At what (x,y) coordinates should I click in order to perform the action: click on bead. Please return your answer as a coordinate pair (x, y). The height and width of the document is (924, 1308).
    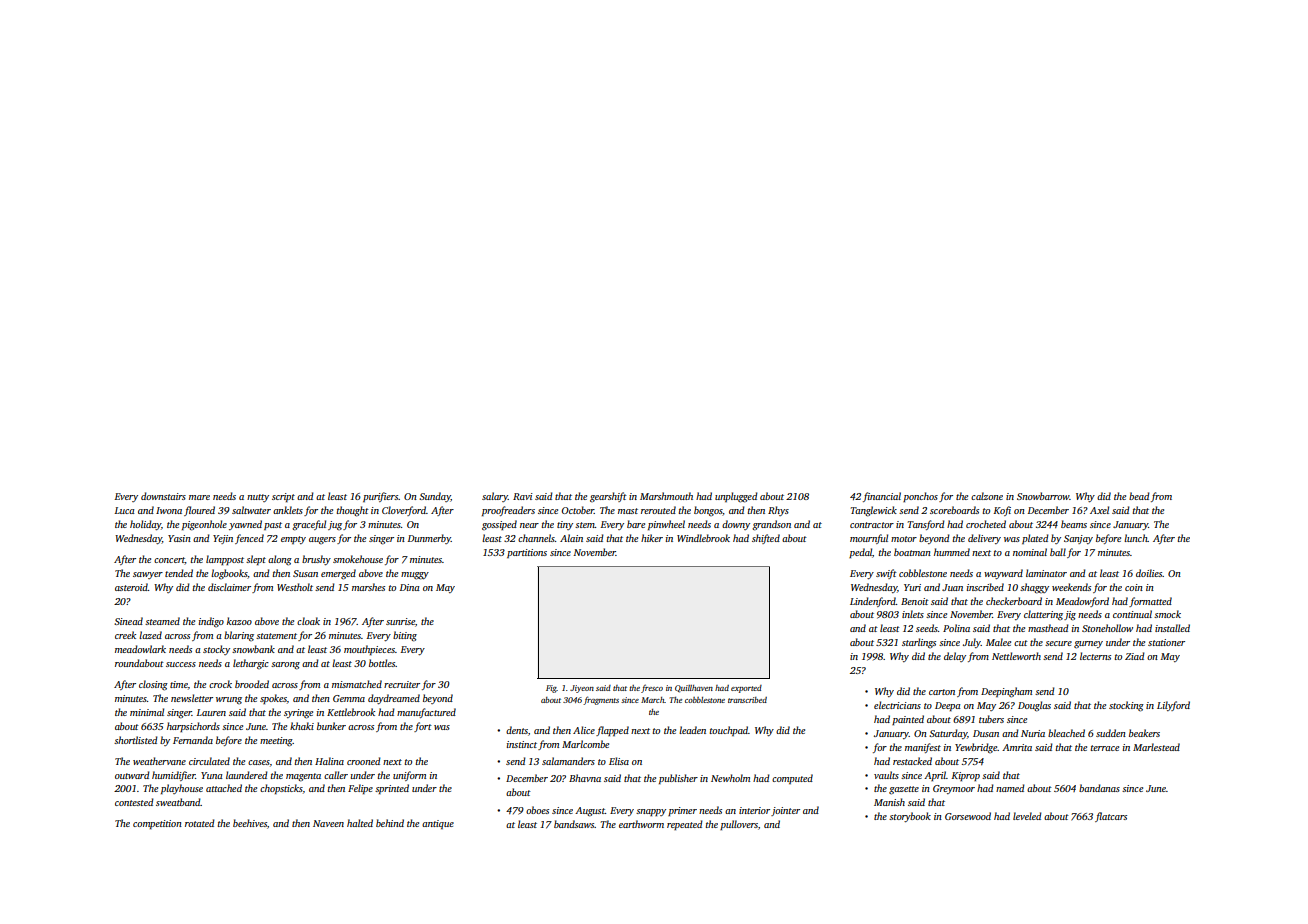
    Looking at the image, I should click on (1139, 496).
